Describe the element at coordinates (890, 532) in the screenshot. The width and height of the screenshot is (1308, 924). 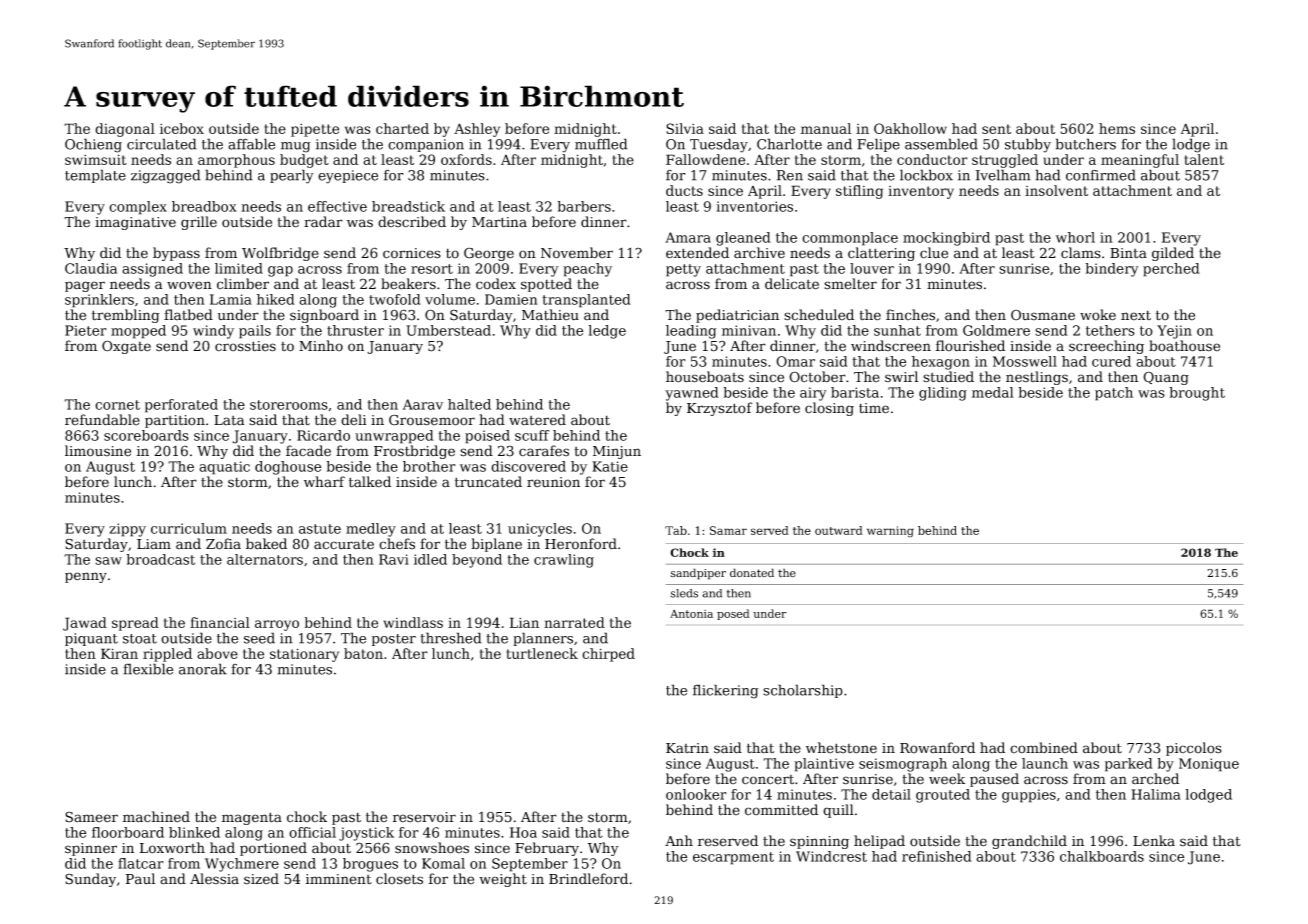
I see `warning` at that location.
